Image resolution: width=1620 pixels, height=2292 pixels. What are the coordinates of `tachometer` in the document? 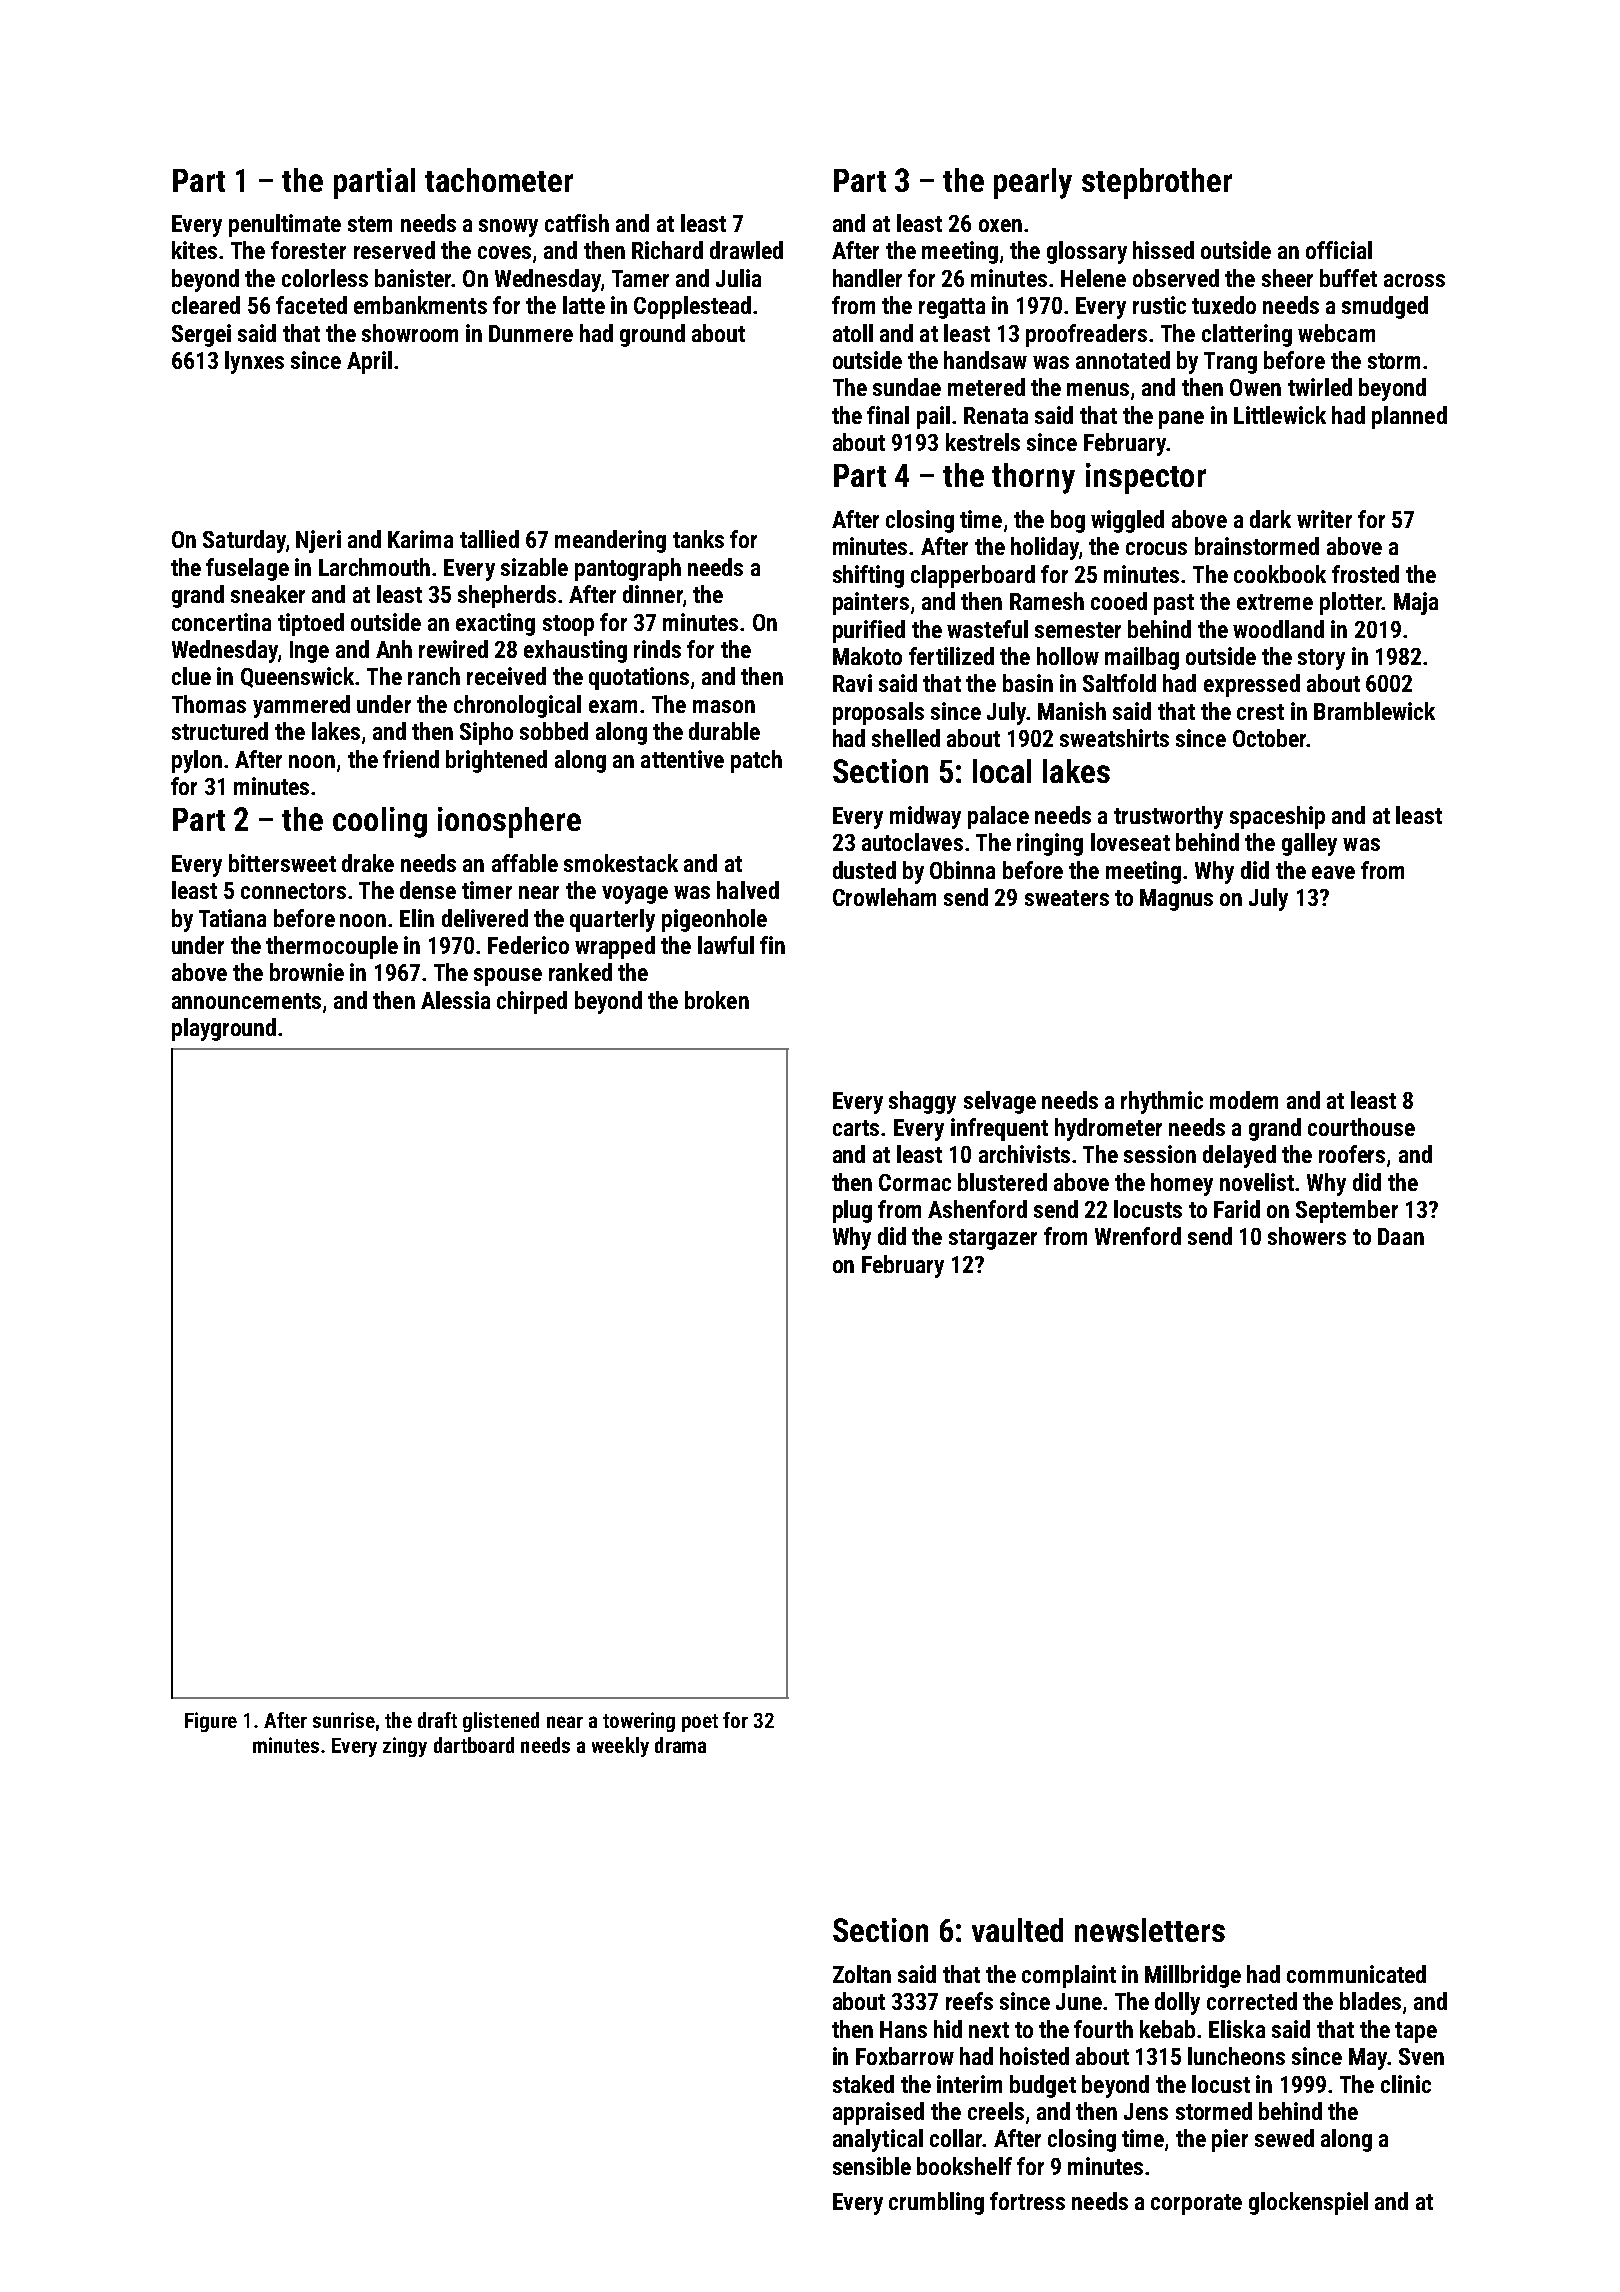 It's located at (499, 180).
